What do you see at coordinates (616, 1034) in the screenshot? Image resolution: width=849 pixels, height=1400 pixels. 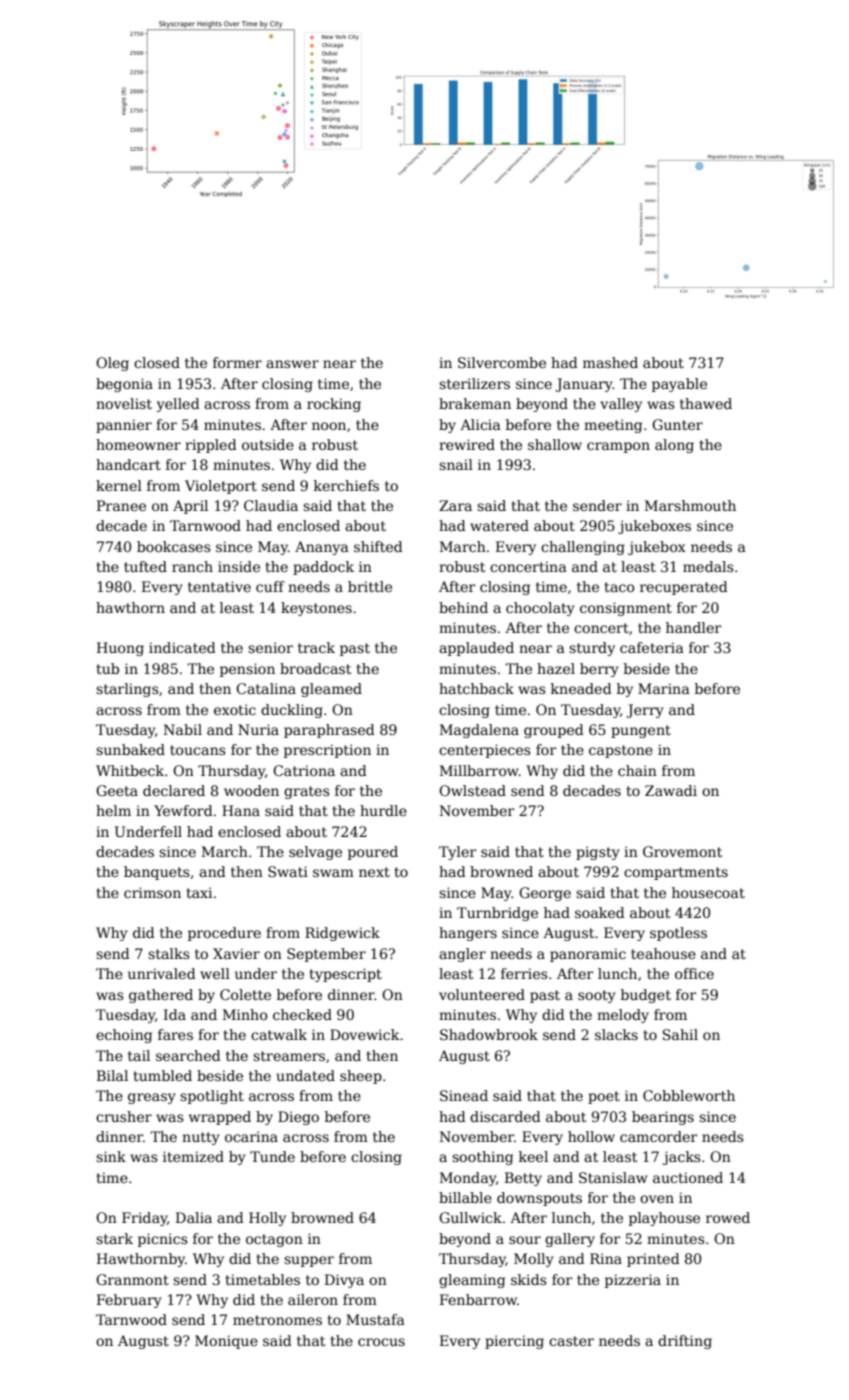 I see `slacks` at bounding box center [616, 1034].
